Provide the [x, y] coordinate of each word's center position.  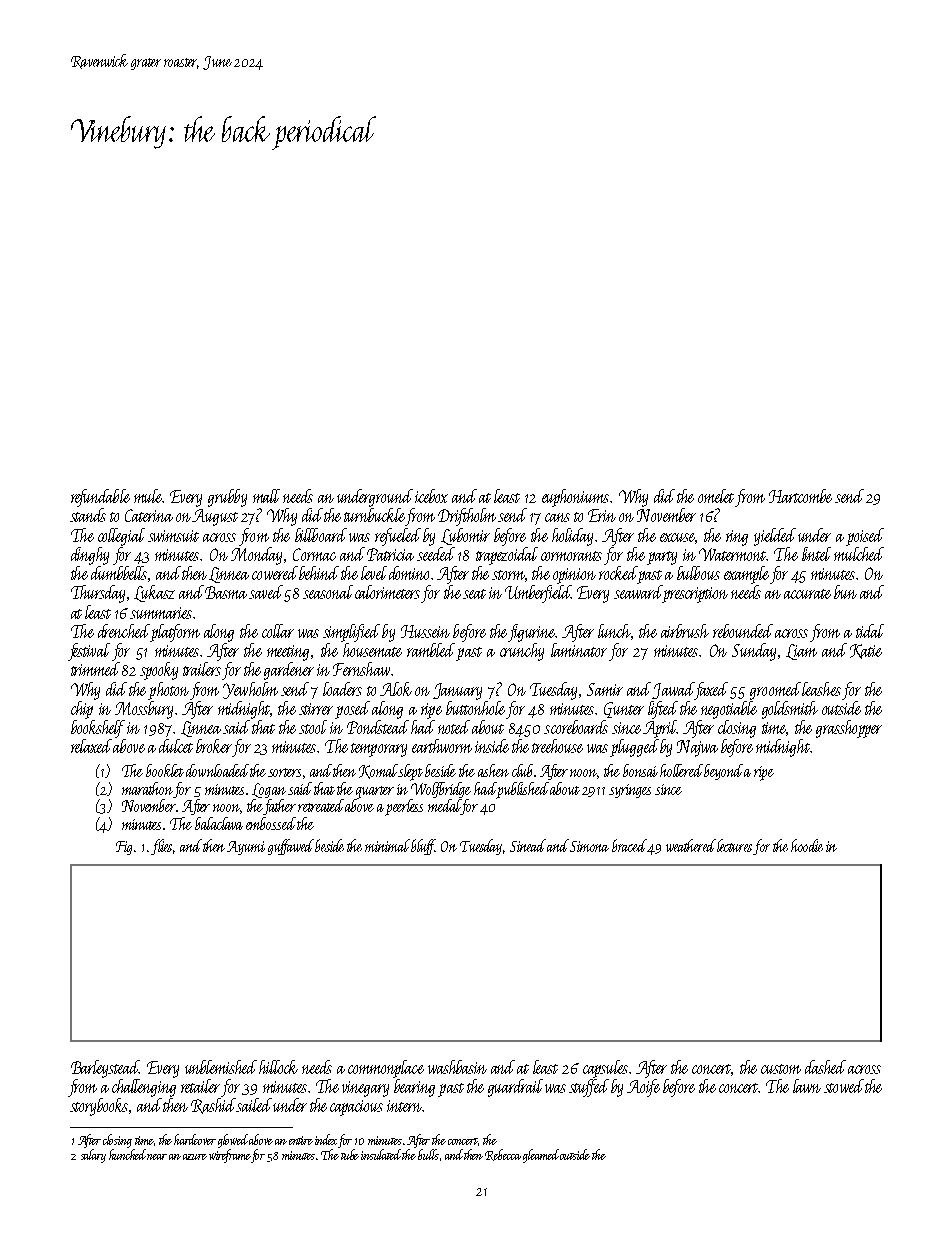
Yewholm [250, 690]
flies [161, 847]
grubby [227, 498]
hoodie [807, 845]
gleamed [541, 1156]
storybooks [99, 1107]
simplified [351, 633]
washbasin [457, 1067]
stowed [844, 1086]
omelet [716, 496]
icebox [431, 496]
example [746, 575]
